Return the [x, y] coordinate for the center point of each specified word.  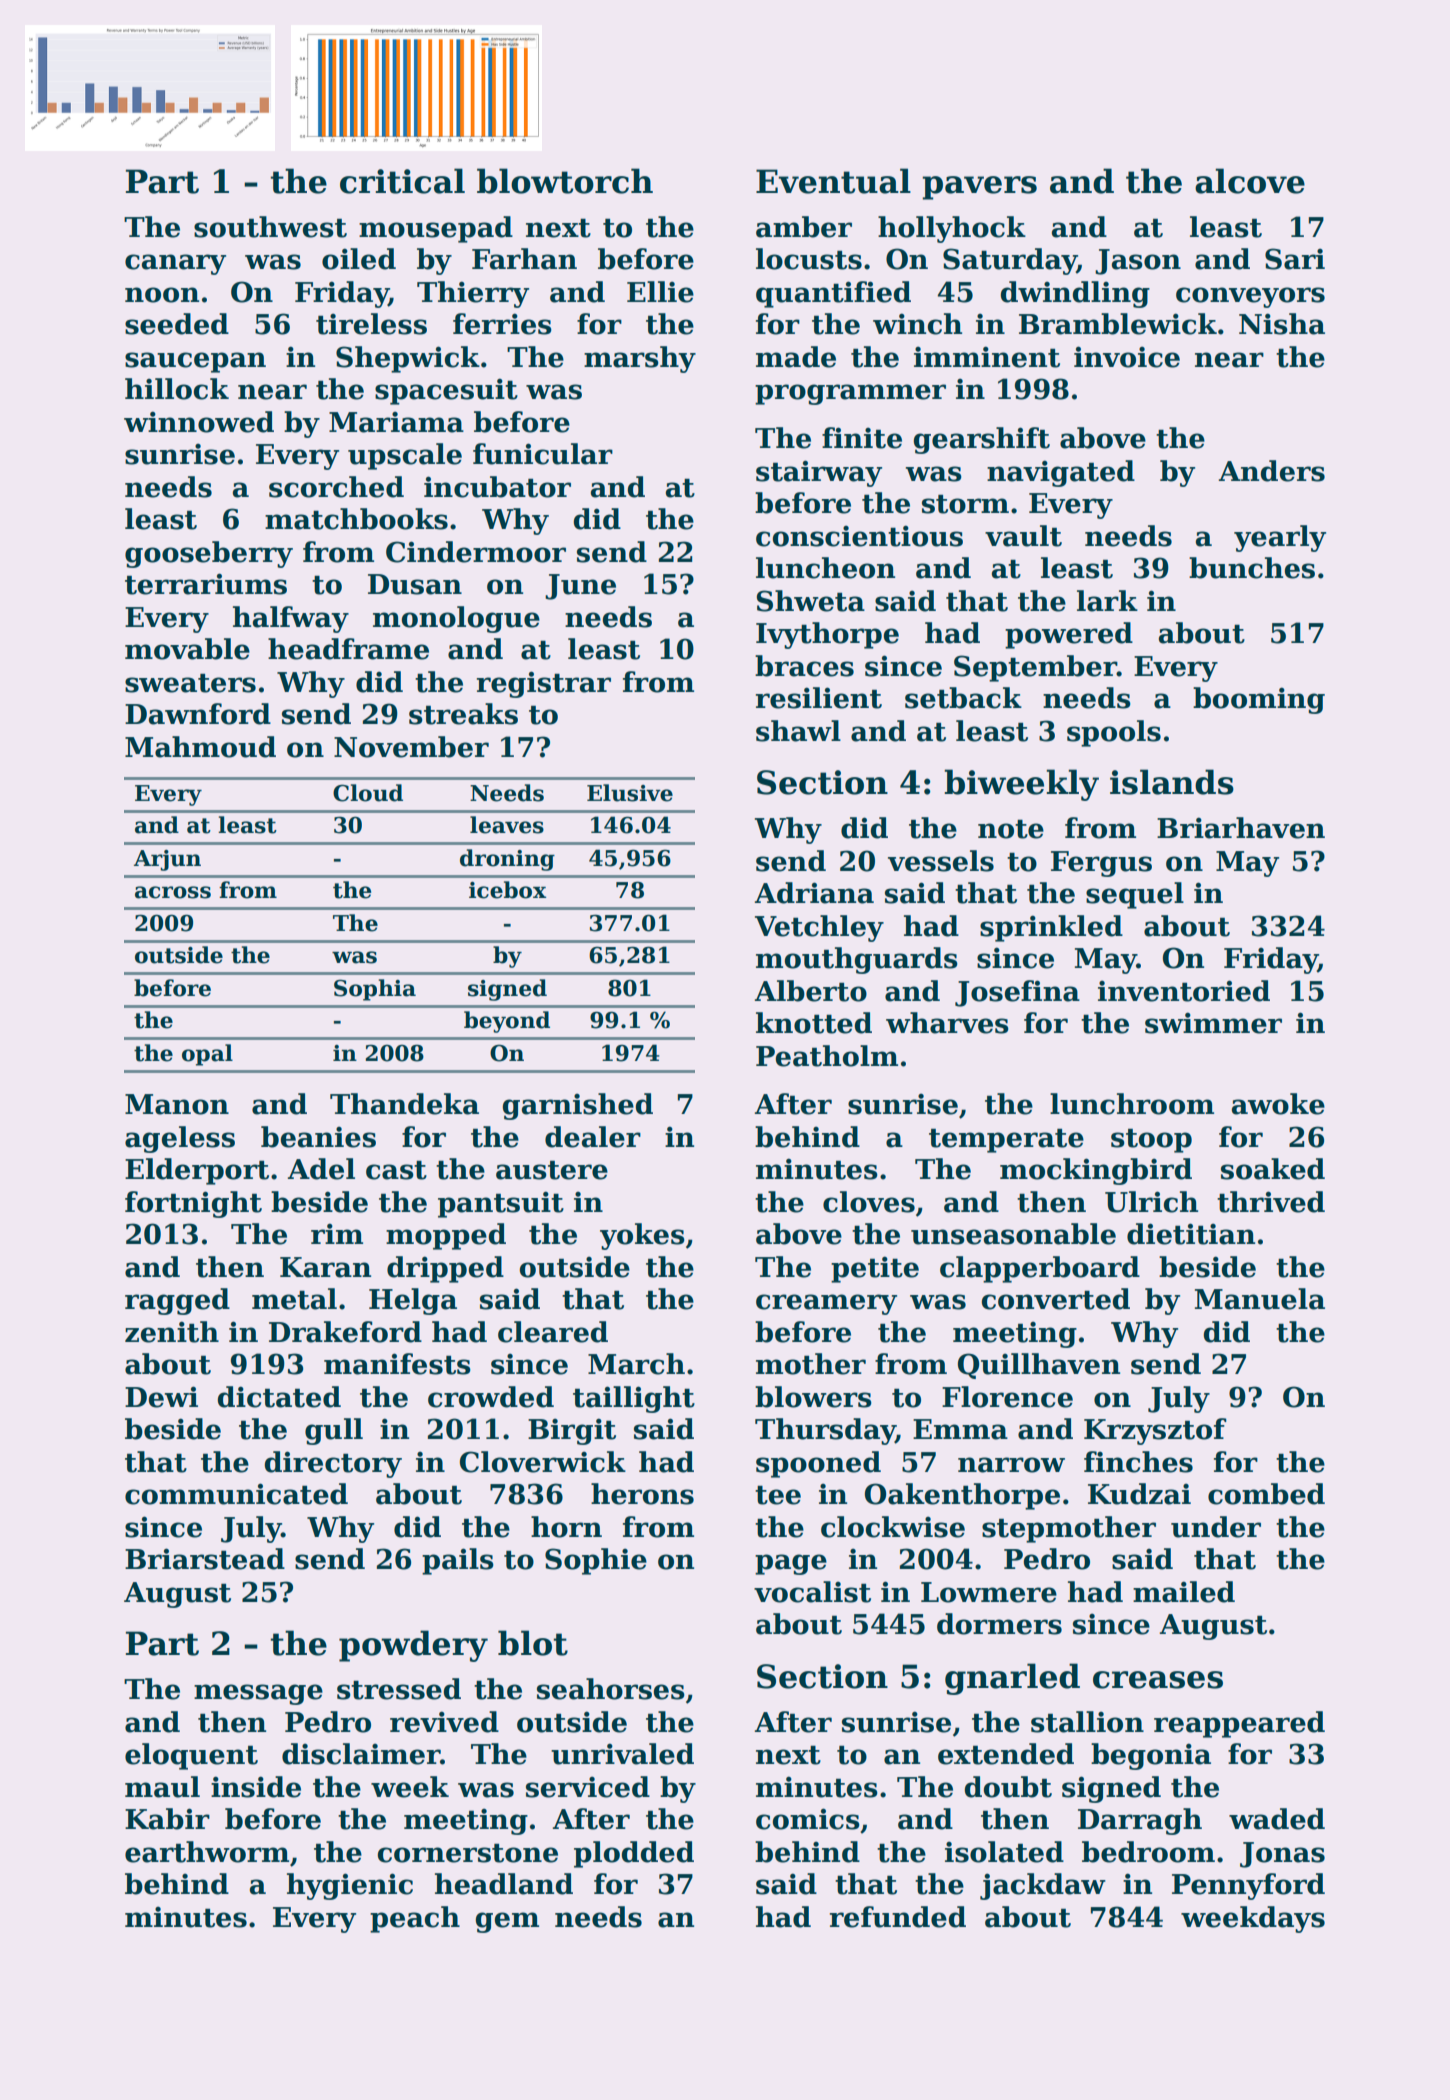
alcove [1250, 181]
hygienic [350, 1886]
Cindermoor [476, 552]
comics [808, 1819]
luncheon [825, 568]
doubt [1008, 1787]
